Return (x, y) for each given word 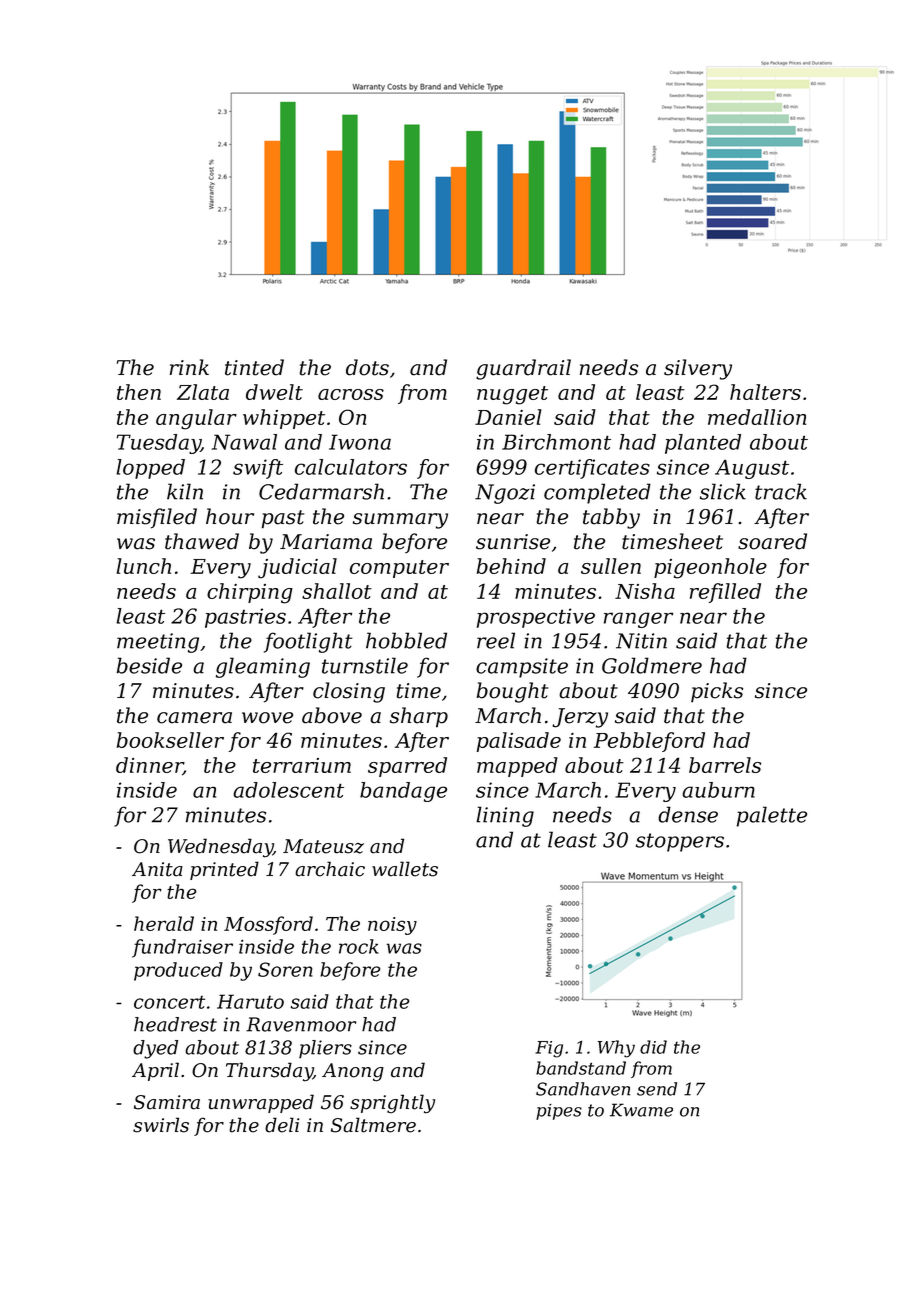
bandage (403, 792)
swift (258, 469)
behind (511, 566)
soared (772, 541)
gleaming (263, 667)
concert (169, 1002)
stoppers (680, 842)
